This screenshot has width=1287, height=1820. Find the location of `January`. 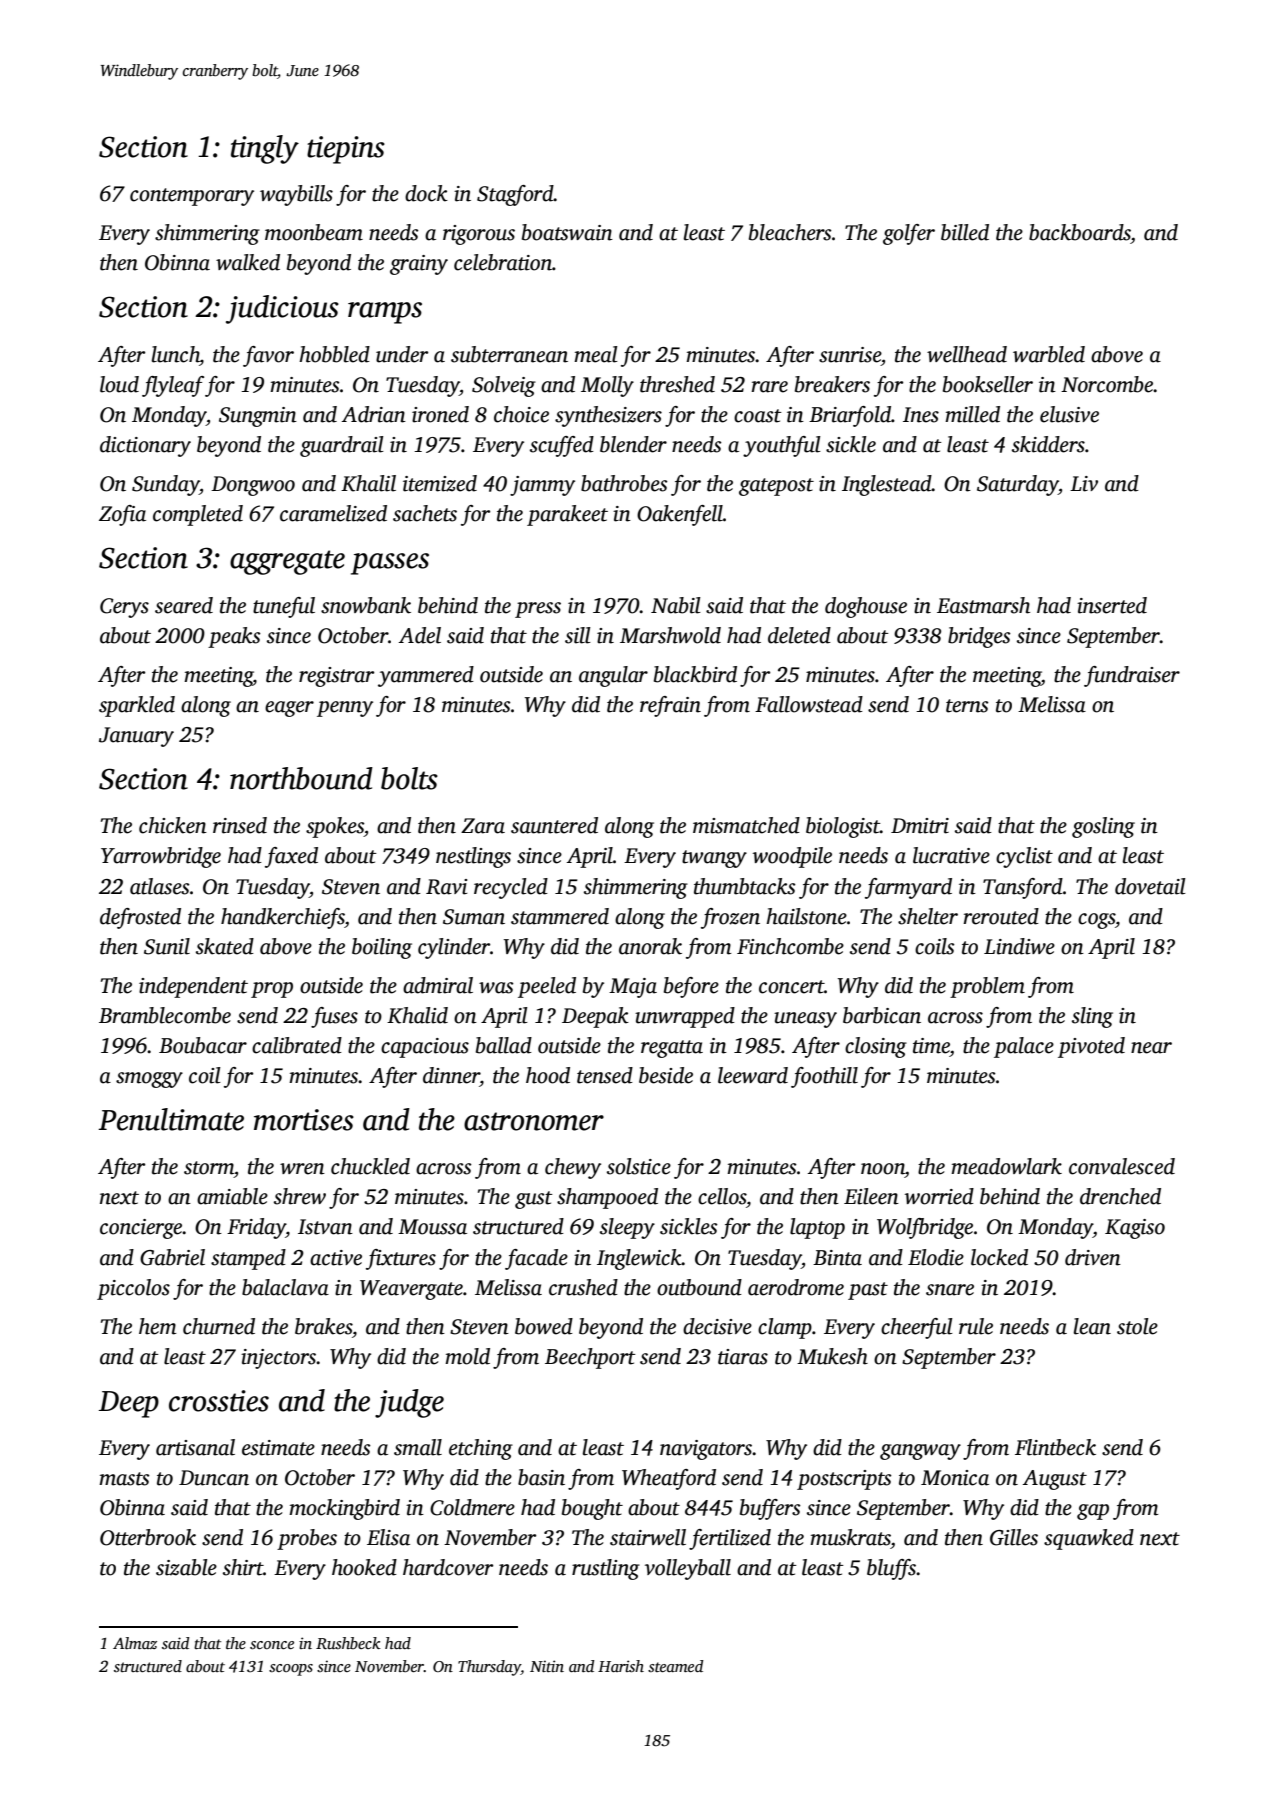

January is located at coordinates (136, 737).
